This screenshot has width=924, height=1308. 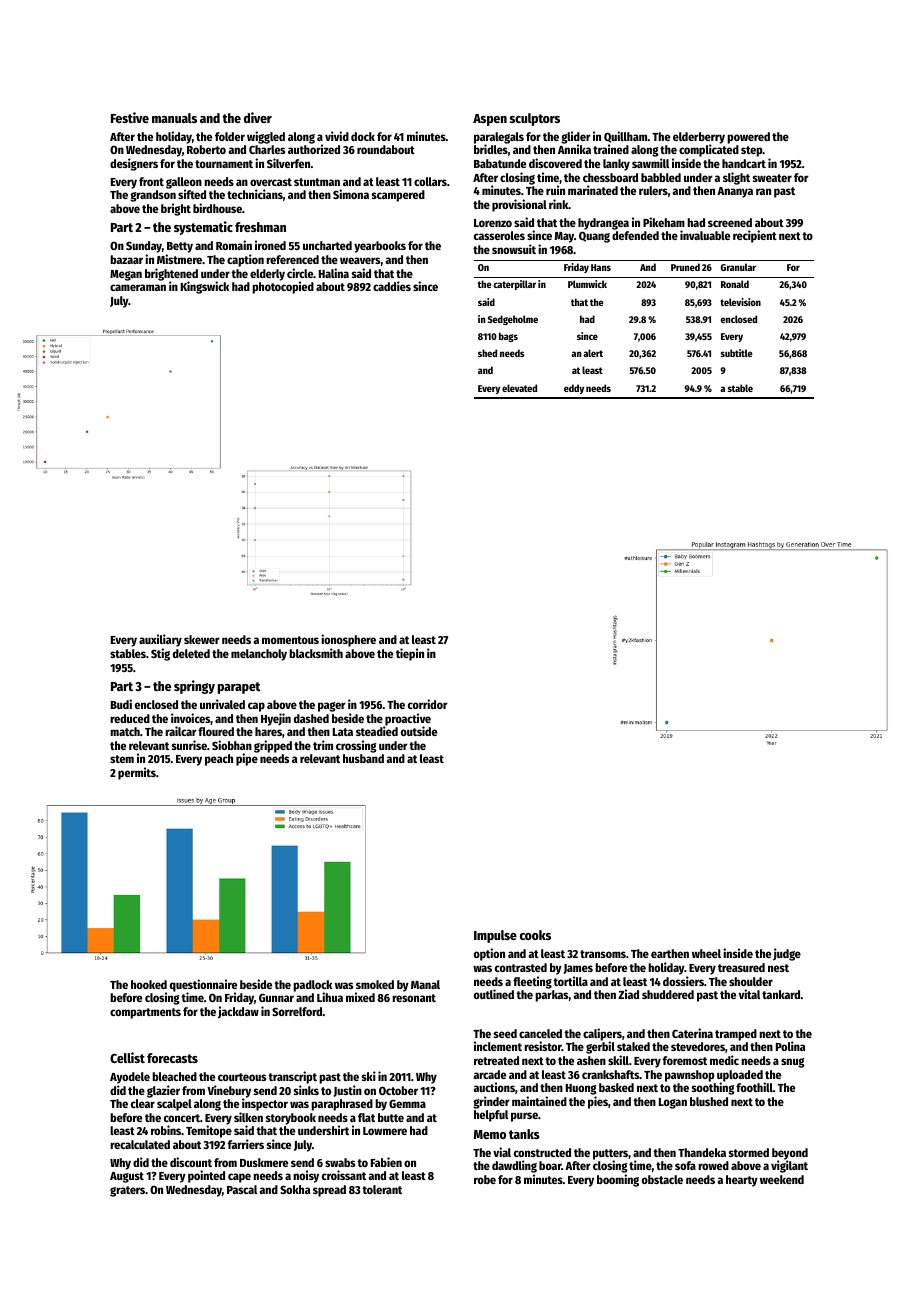 I want to click on Pascal, so click(x=242, y=1189).
